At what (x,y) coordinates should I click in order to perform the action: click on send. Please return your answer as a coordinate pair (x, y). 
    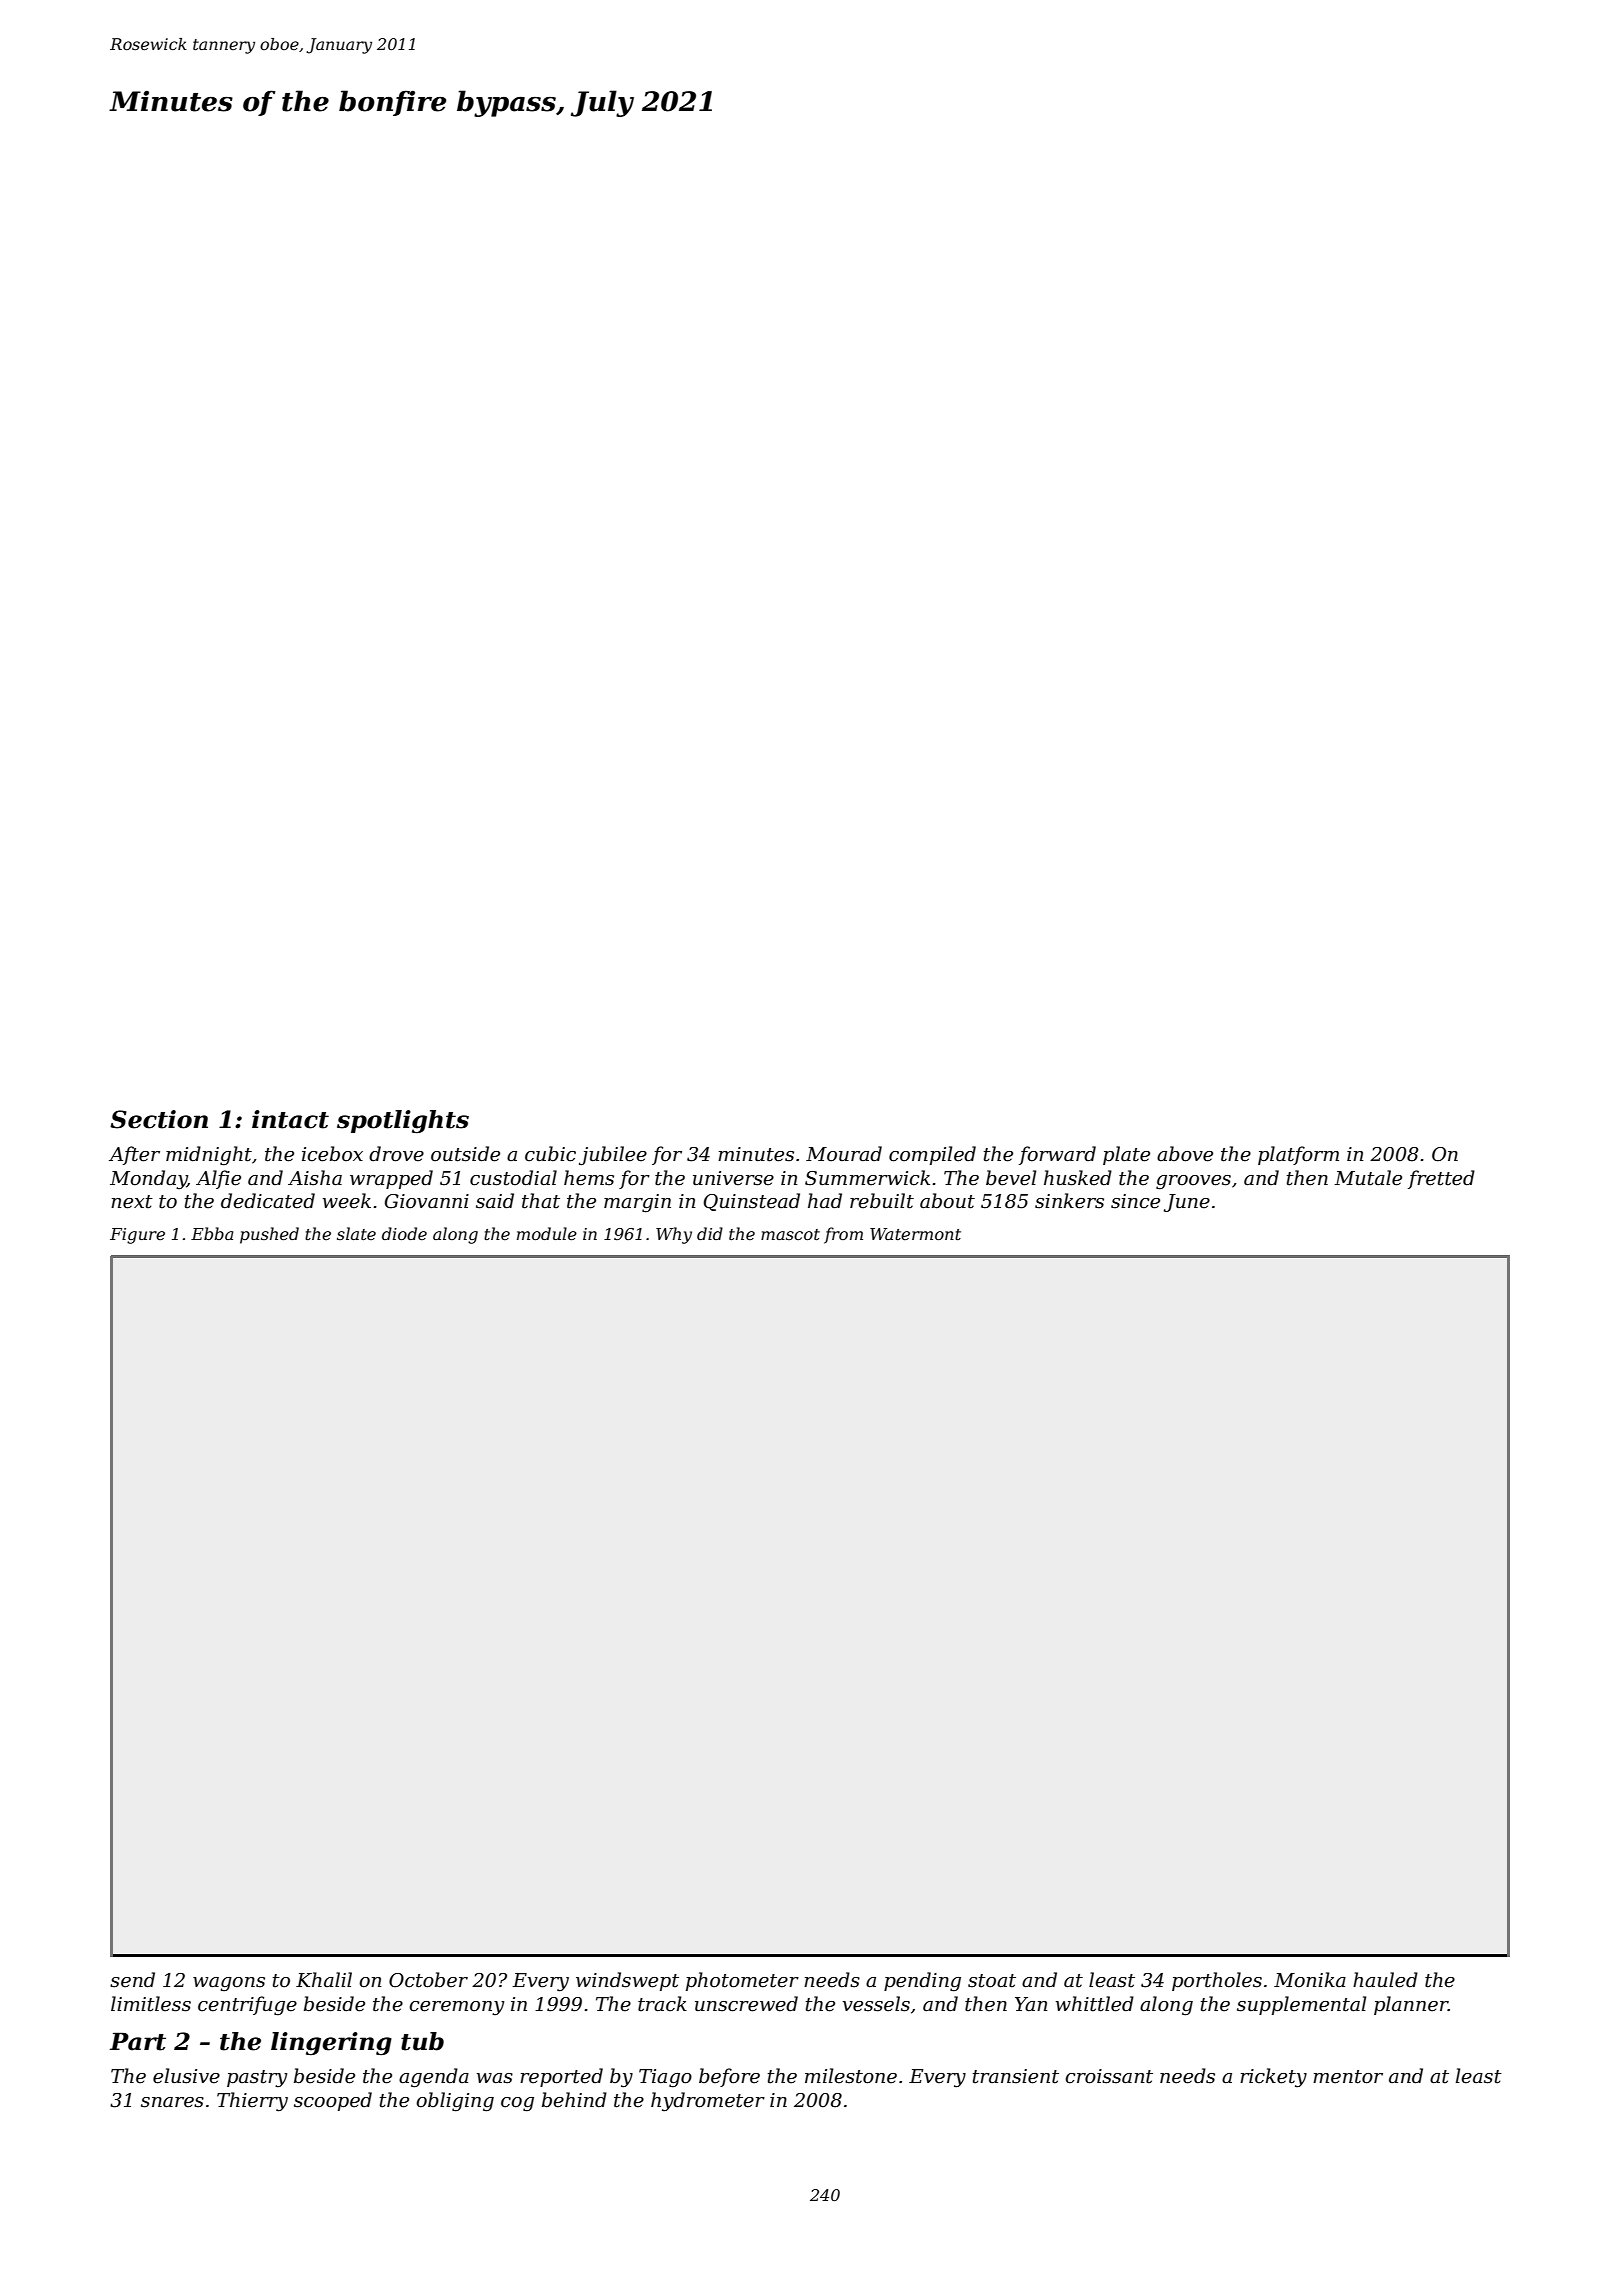
    Looking at the image, I should click on (132, 1980).
